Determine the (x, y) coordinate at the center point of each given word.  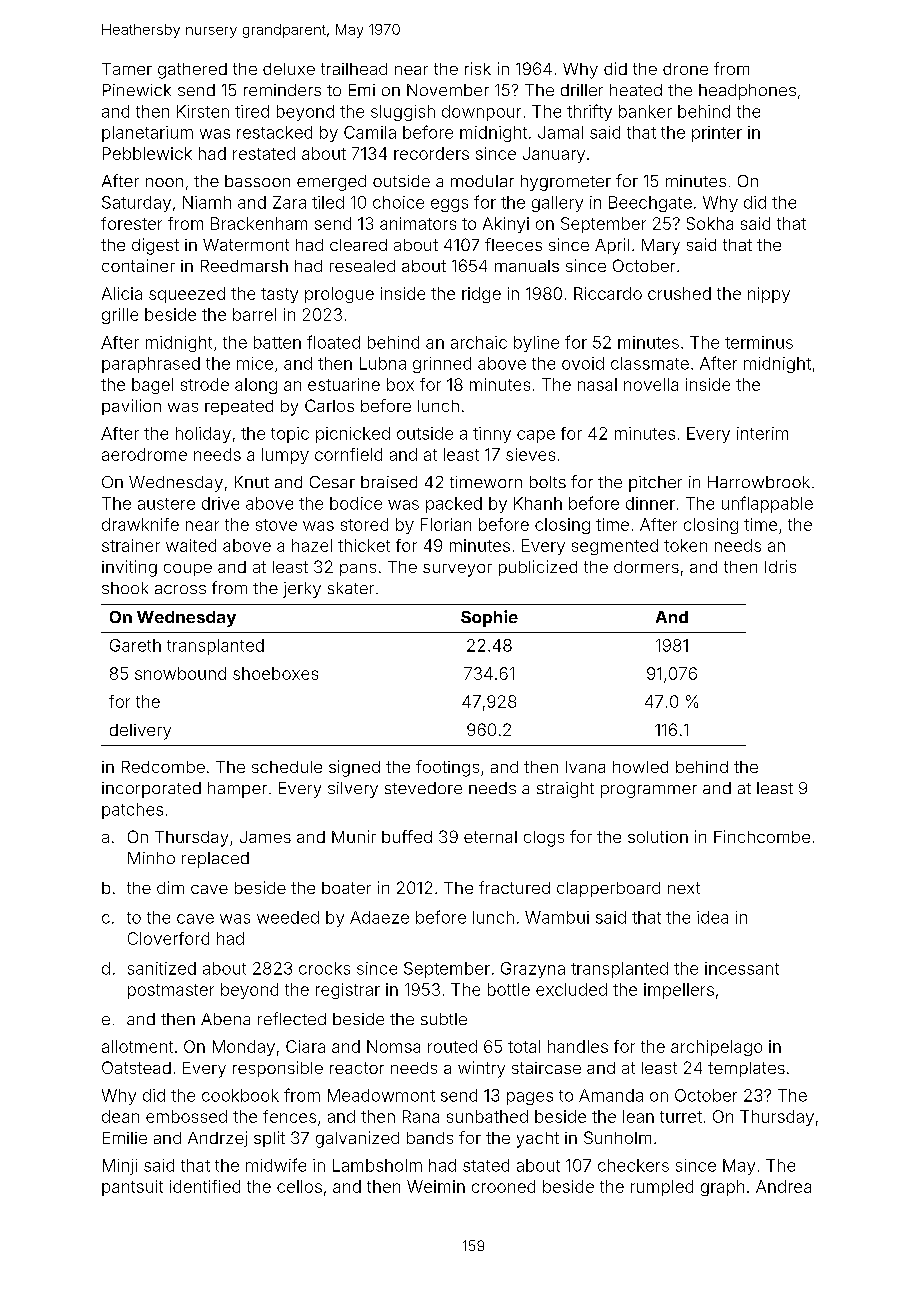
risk (478, 68)
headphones (747, 92)
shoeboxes (275, 673)
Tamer (127, 69)
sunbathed (487, 1116)
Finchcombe (762, 836)
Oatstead (136, 1067)
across (180, 589)
